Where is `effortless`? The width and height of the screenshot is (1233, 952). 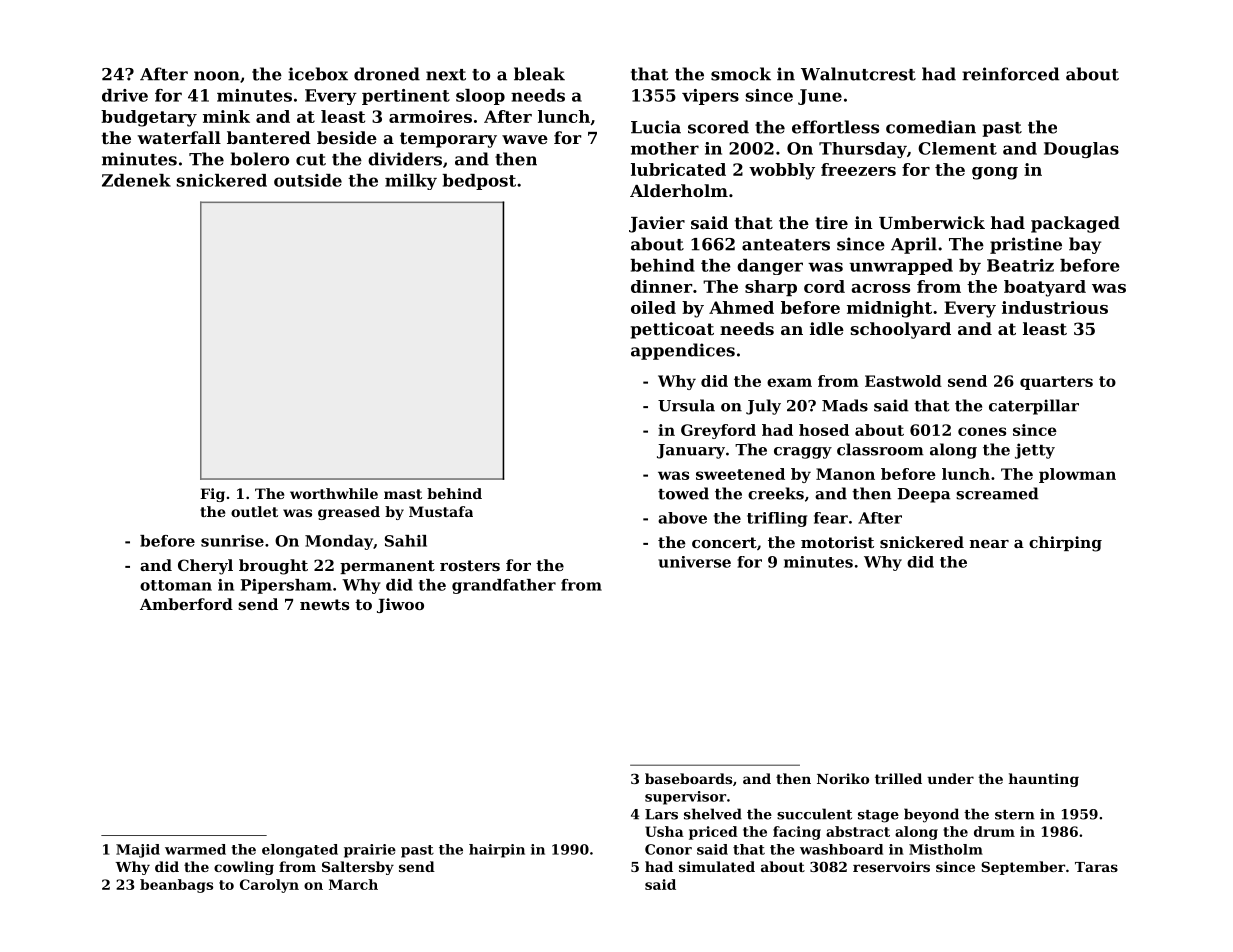 effortless is located at coordinates (835, 127).
